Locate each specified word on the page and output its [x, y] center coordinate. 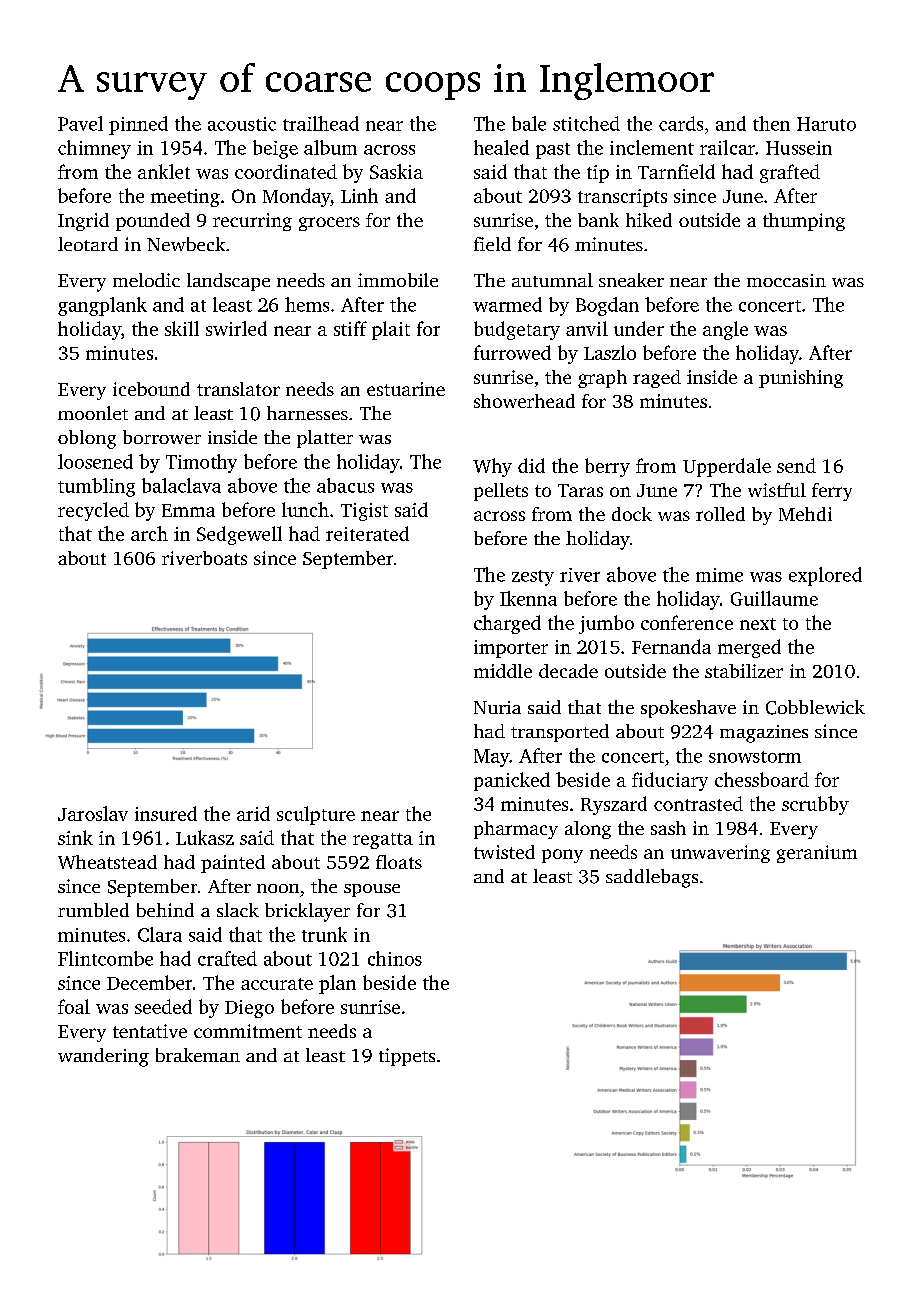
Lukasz [205, 837]
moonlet [93, 413]
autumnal [552, 280]
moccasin [786, 280]
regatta [383, 841]
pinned [138, 125]
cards [681, 123]
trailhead [321, 123]
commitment [248, 1031]
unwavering [720, 854]
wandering [103, 1057]
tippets [407, 1057]
